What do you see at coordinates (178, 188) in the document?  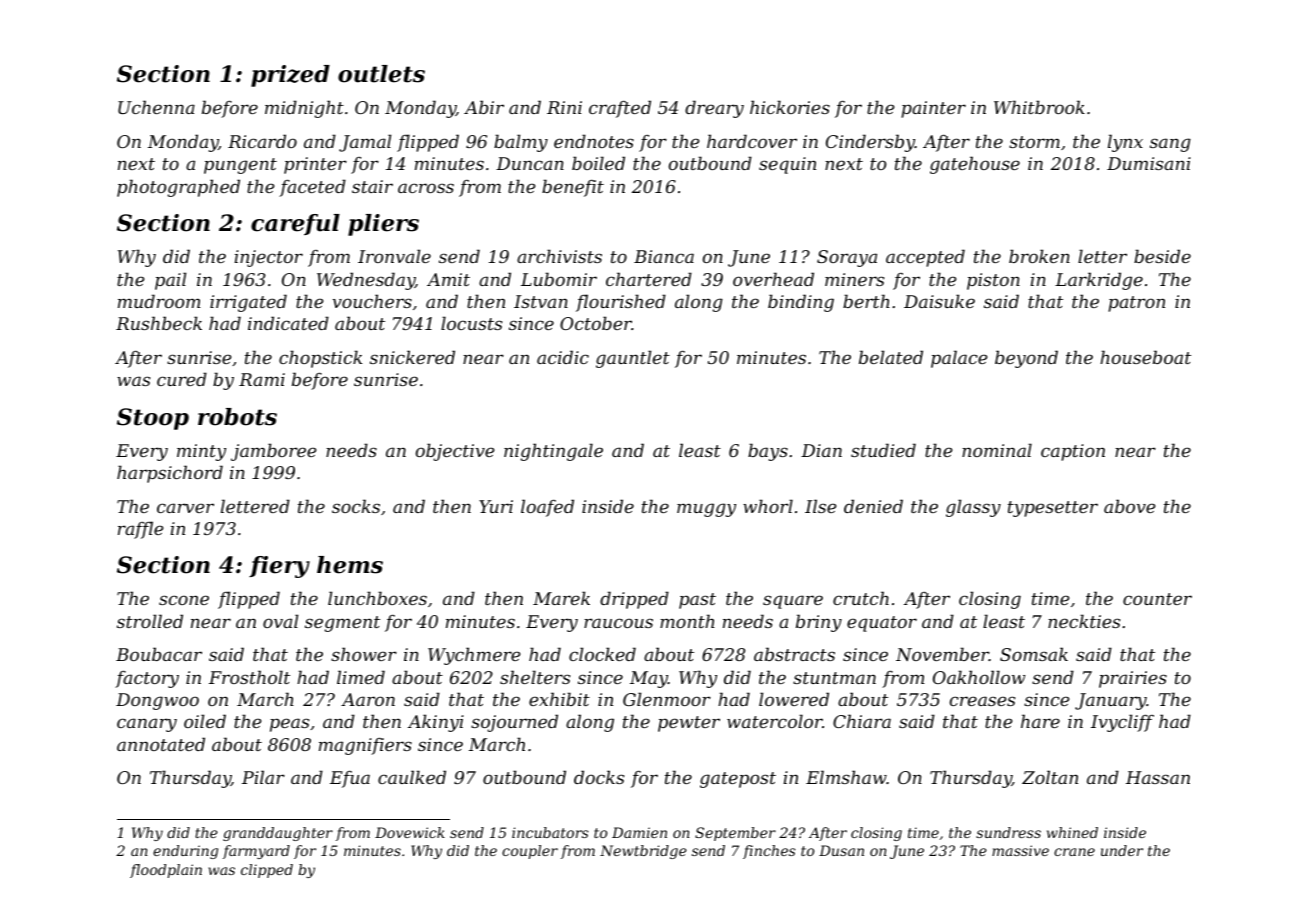 I see `photographed` at bounding box center [178, 188].
